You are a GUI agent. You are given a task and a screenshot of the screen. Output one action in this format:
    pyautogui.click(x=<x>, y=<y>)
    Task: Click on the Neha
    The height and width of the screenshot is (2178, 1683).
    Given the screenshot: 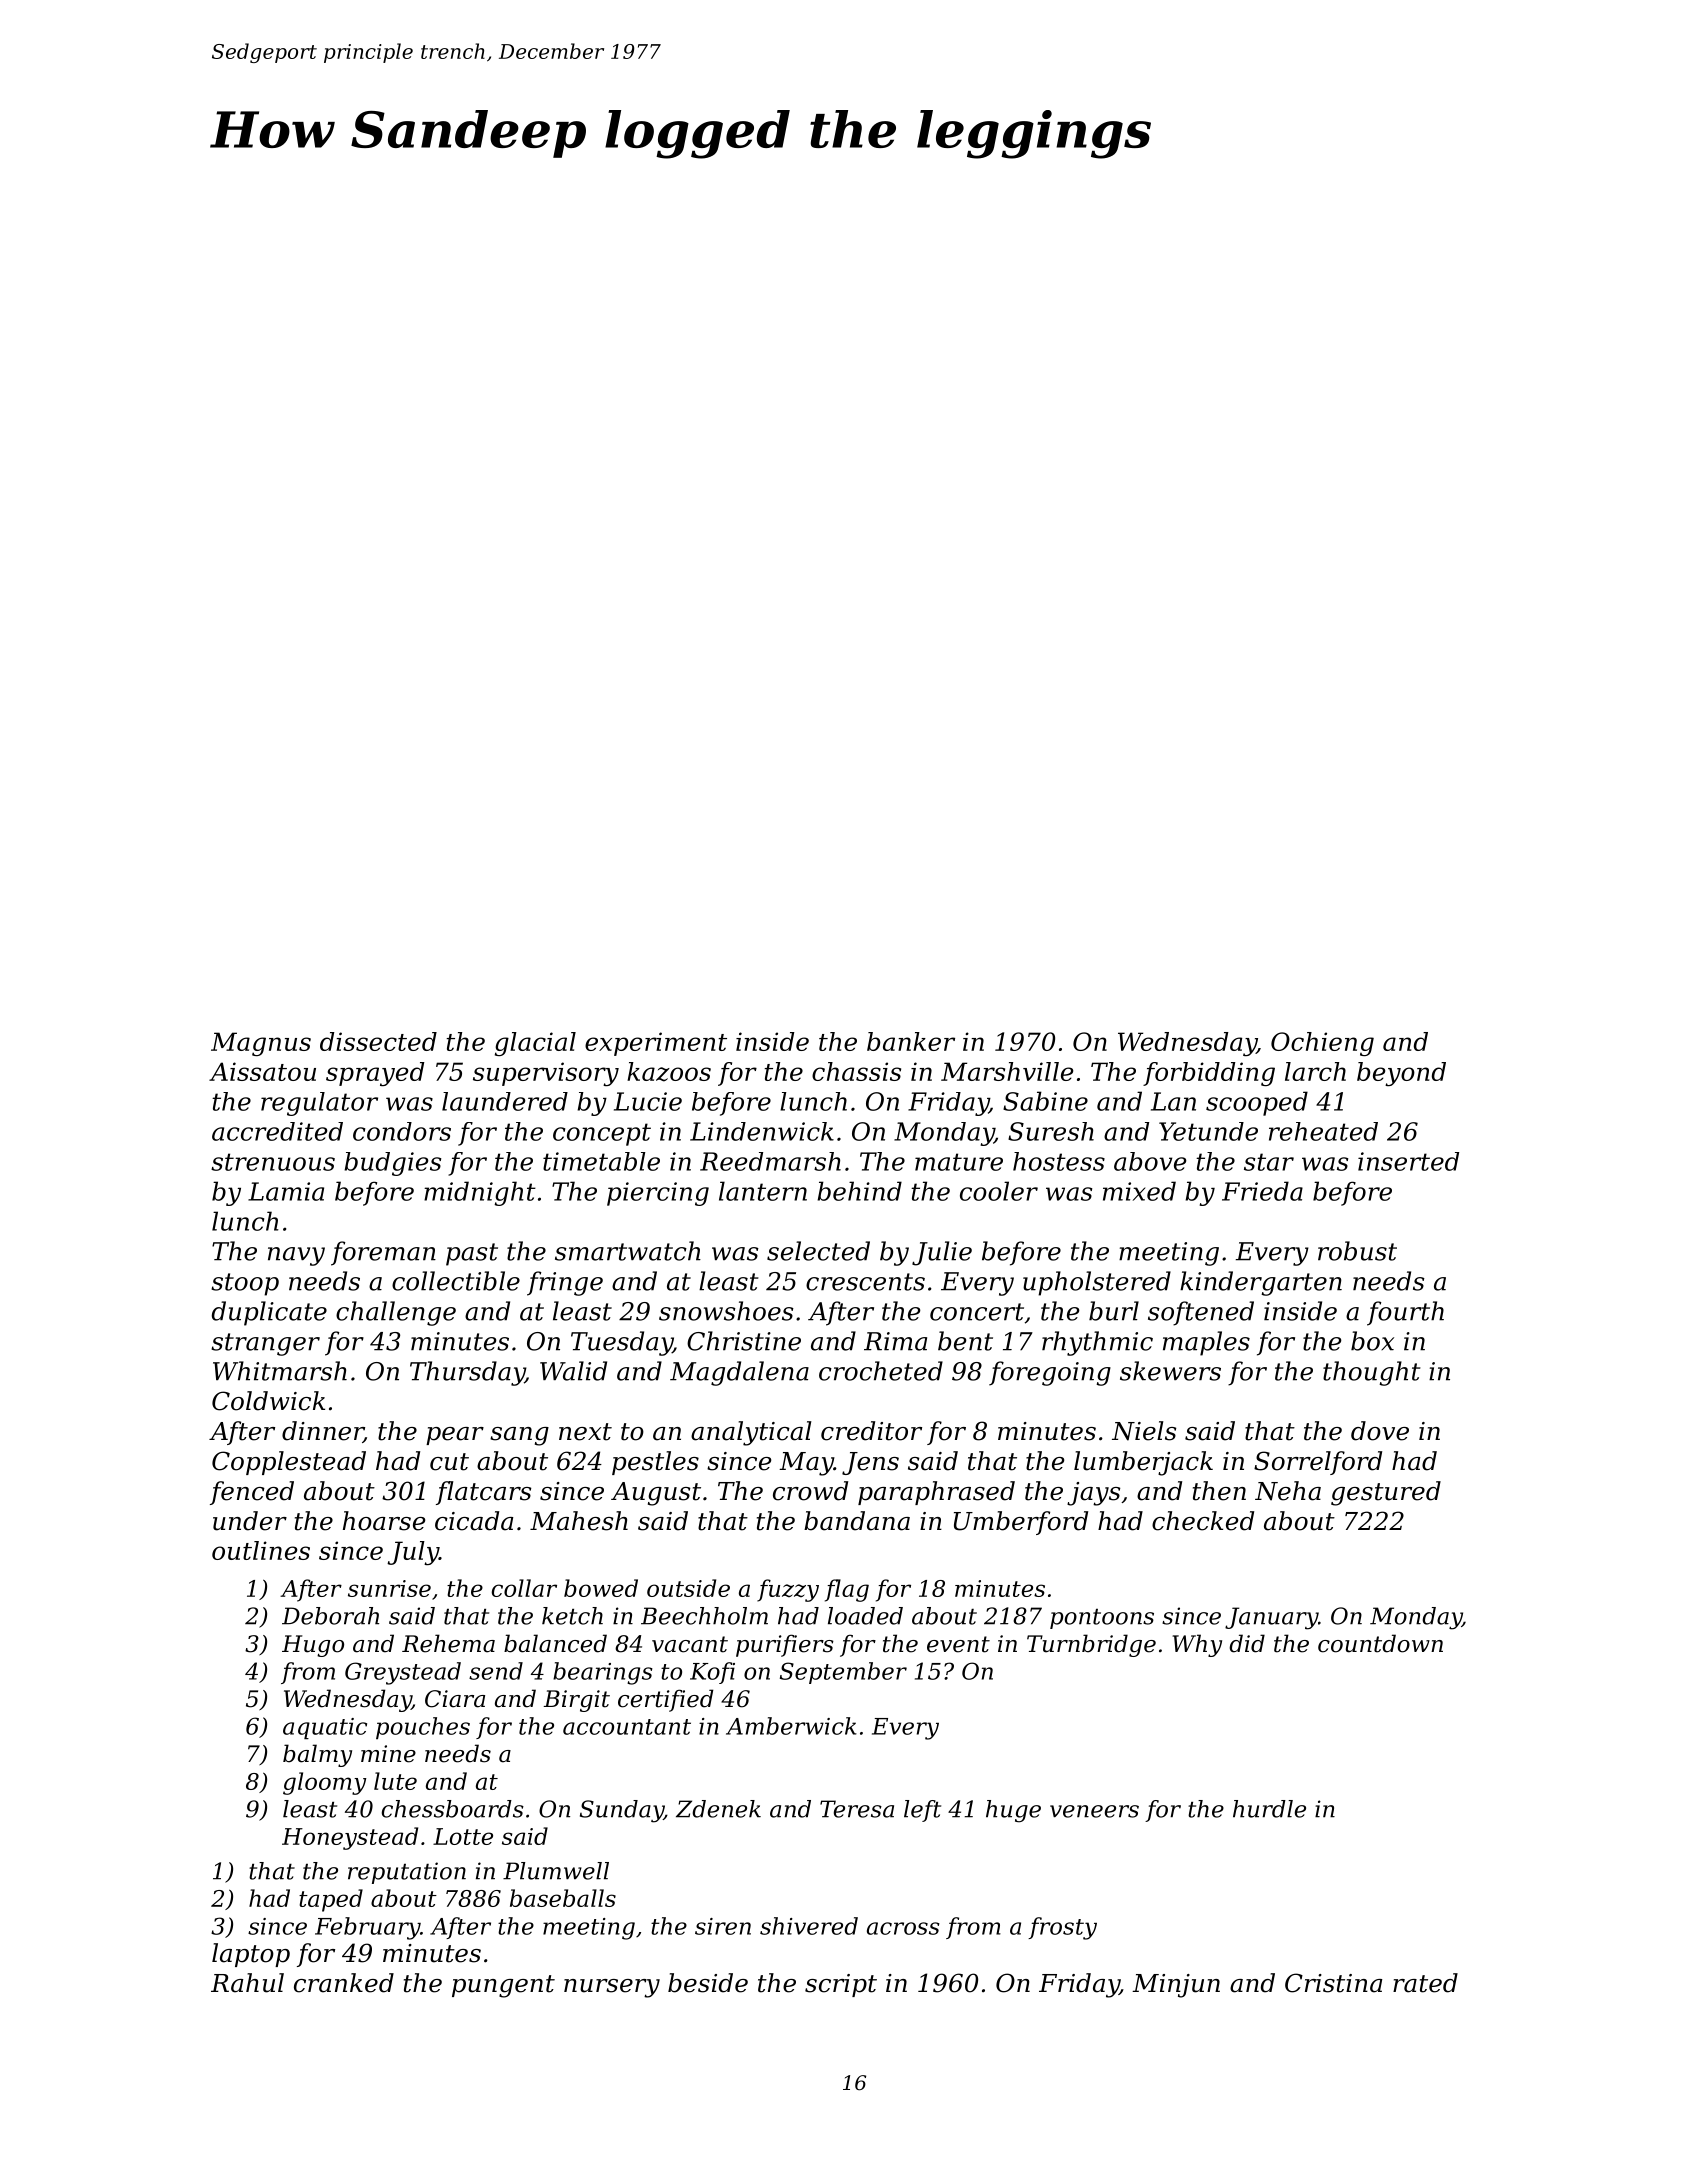 What is the action you would take?
    pyautogui.click(x=1288, y=1491)
